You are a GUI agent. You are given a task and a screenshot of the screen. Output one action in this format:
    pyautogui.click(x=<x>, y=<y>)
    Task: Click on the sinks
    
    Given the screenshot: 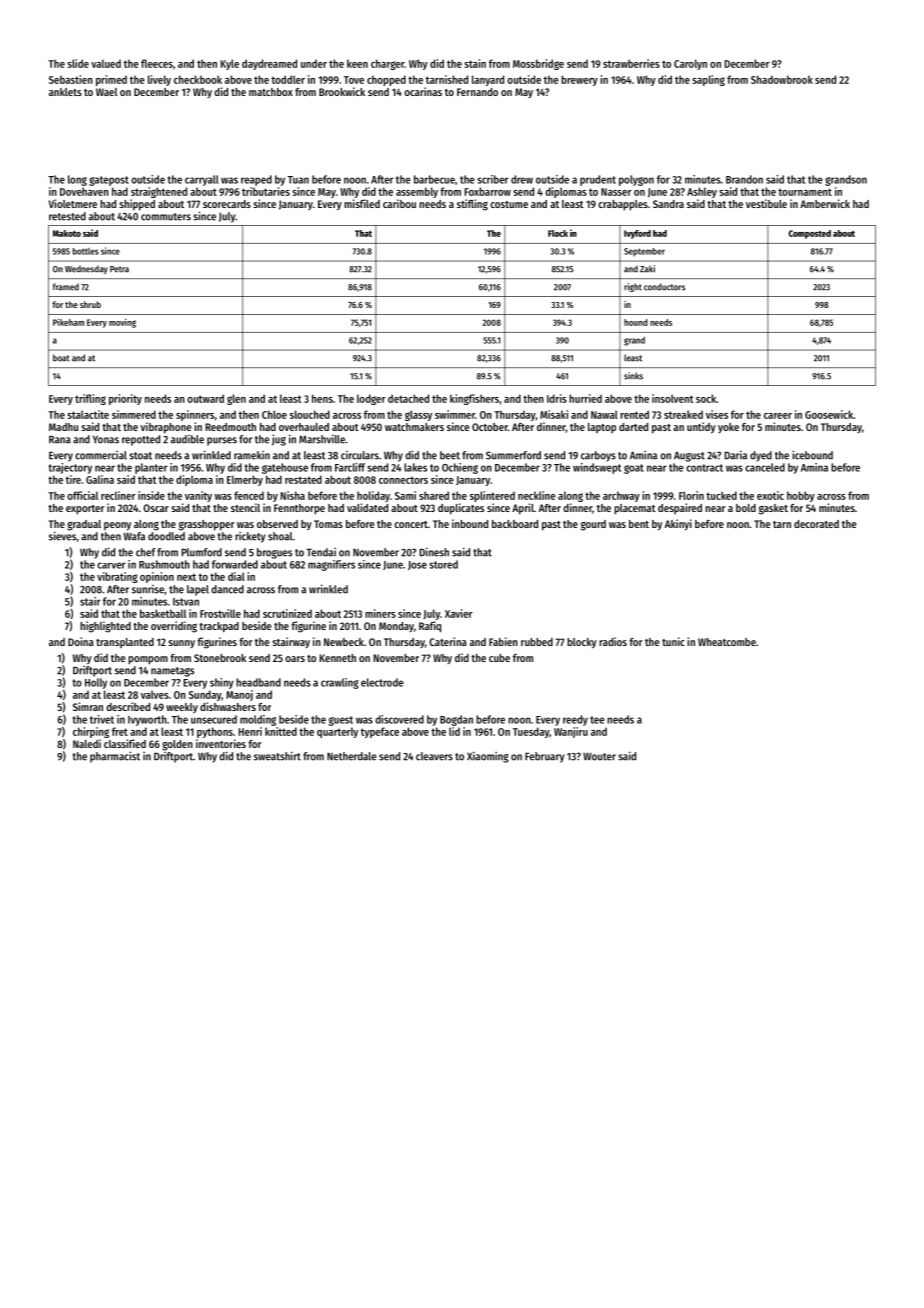 What is the action you would take?
    pyautogui.click(x=633, y=376)
